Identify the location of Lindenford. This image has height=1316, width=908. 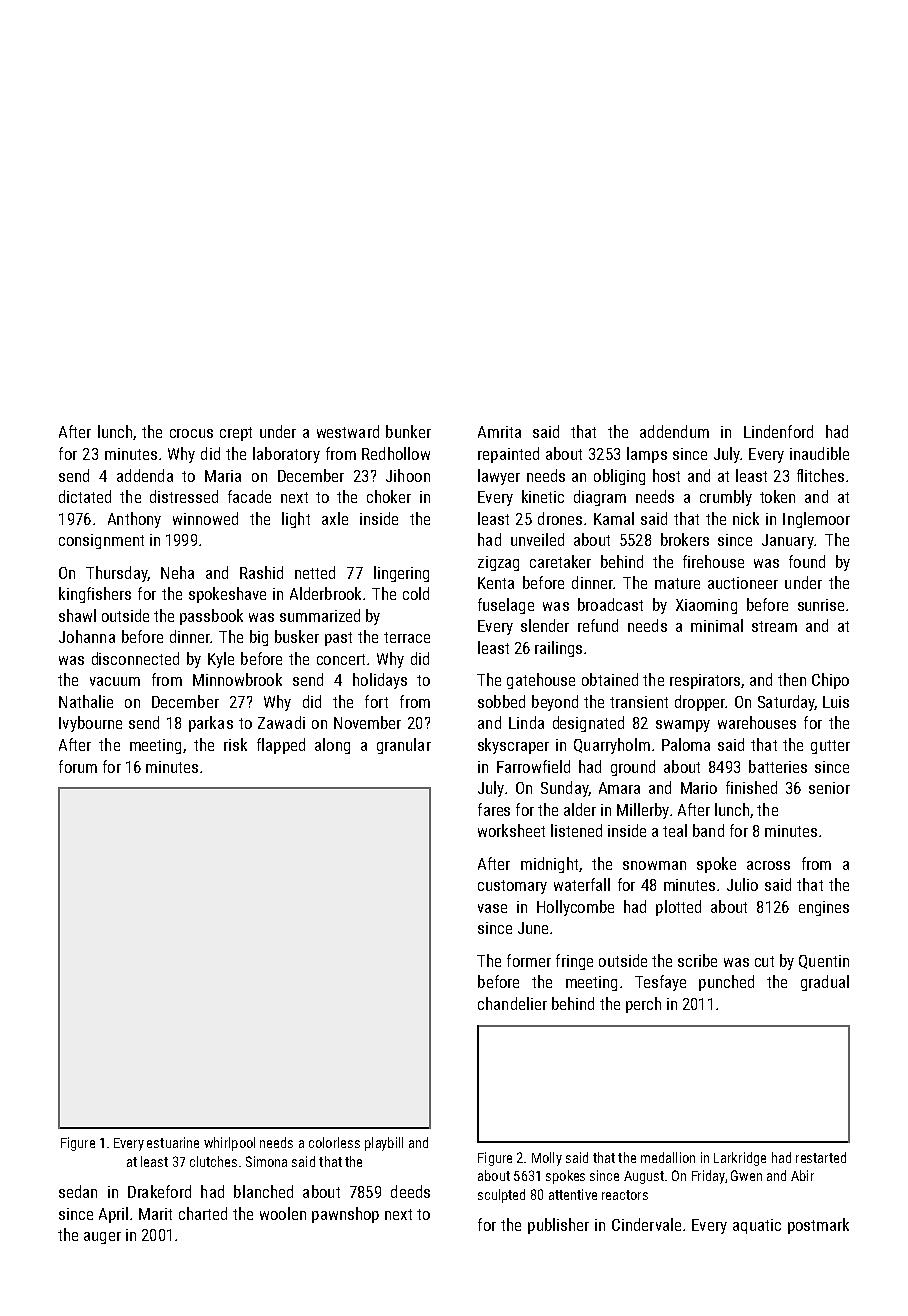
(778, 431).
